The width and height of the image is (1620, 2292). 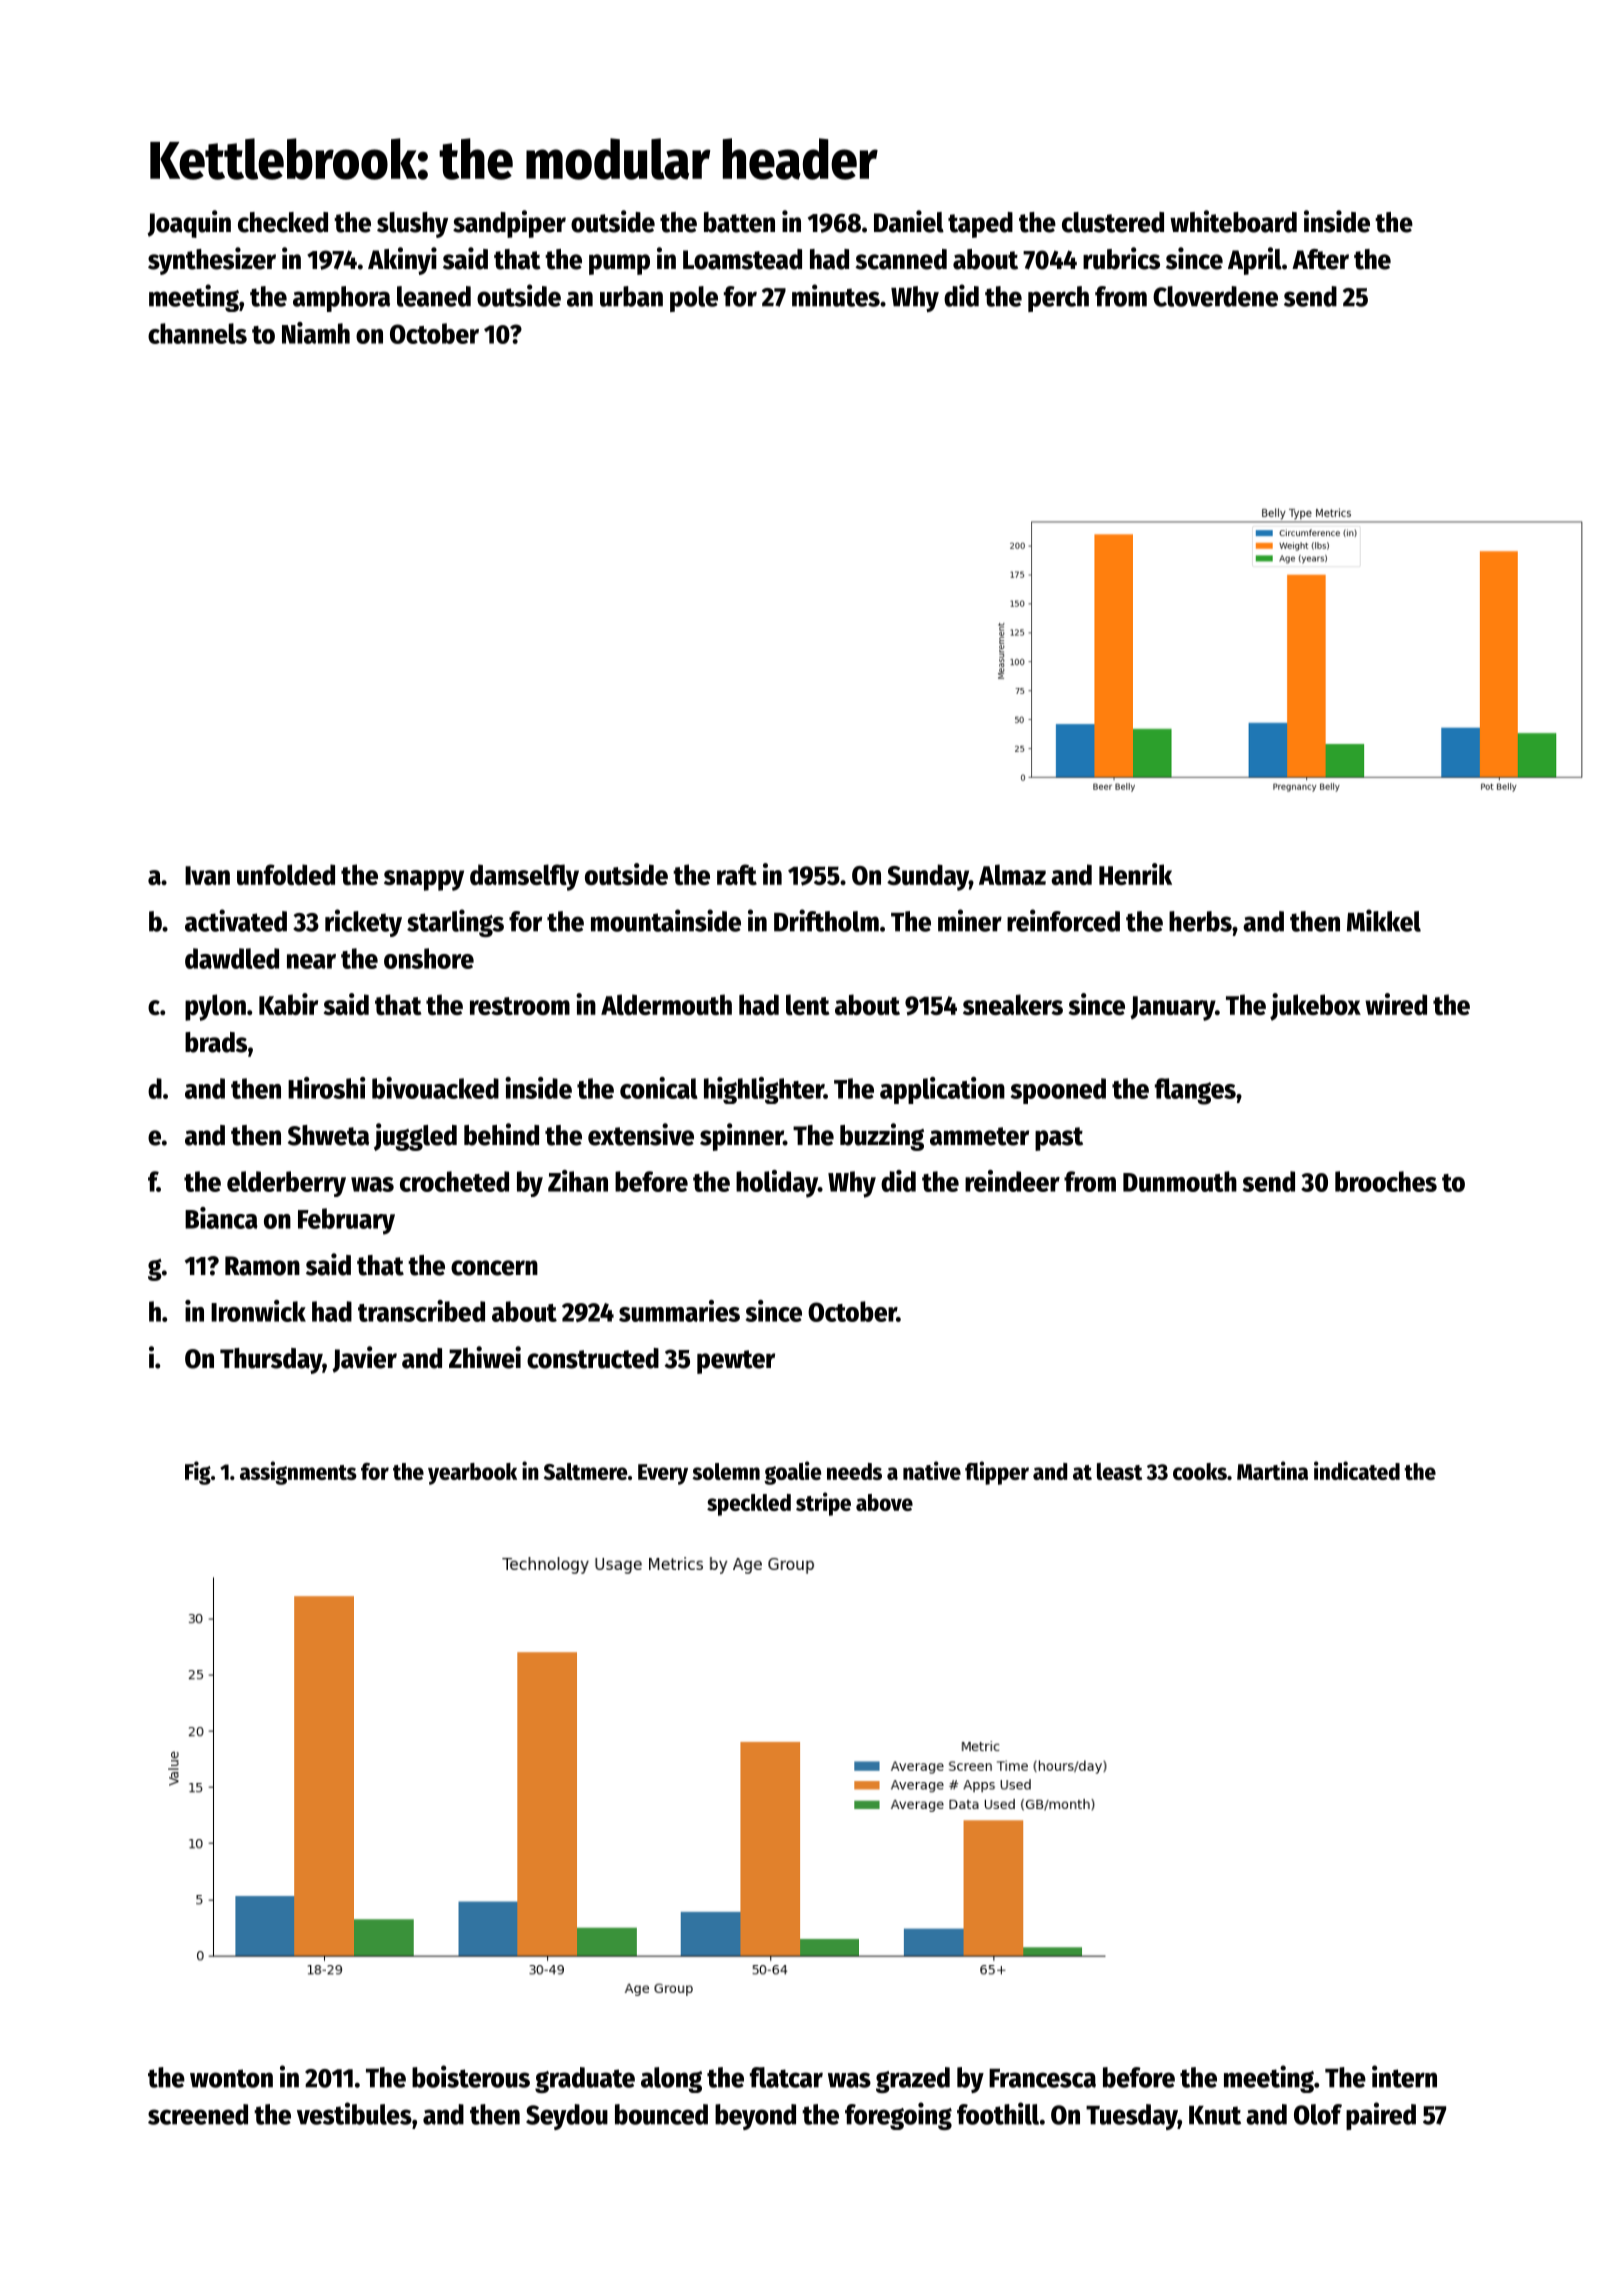 I want to click on unfolded, so click(x=286, y=874).
